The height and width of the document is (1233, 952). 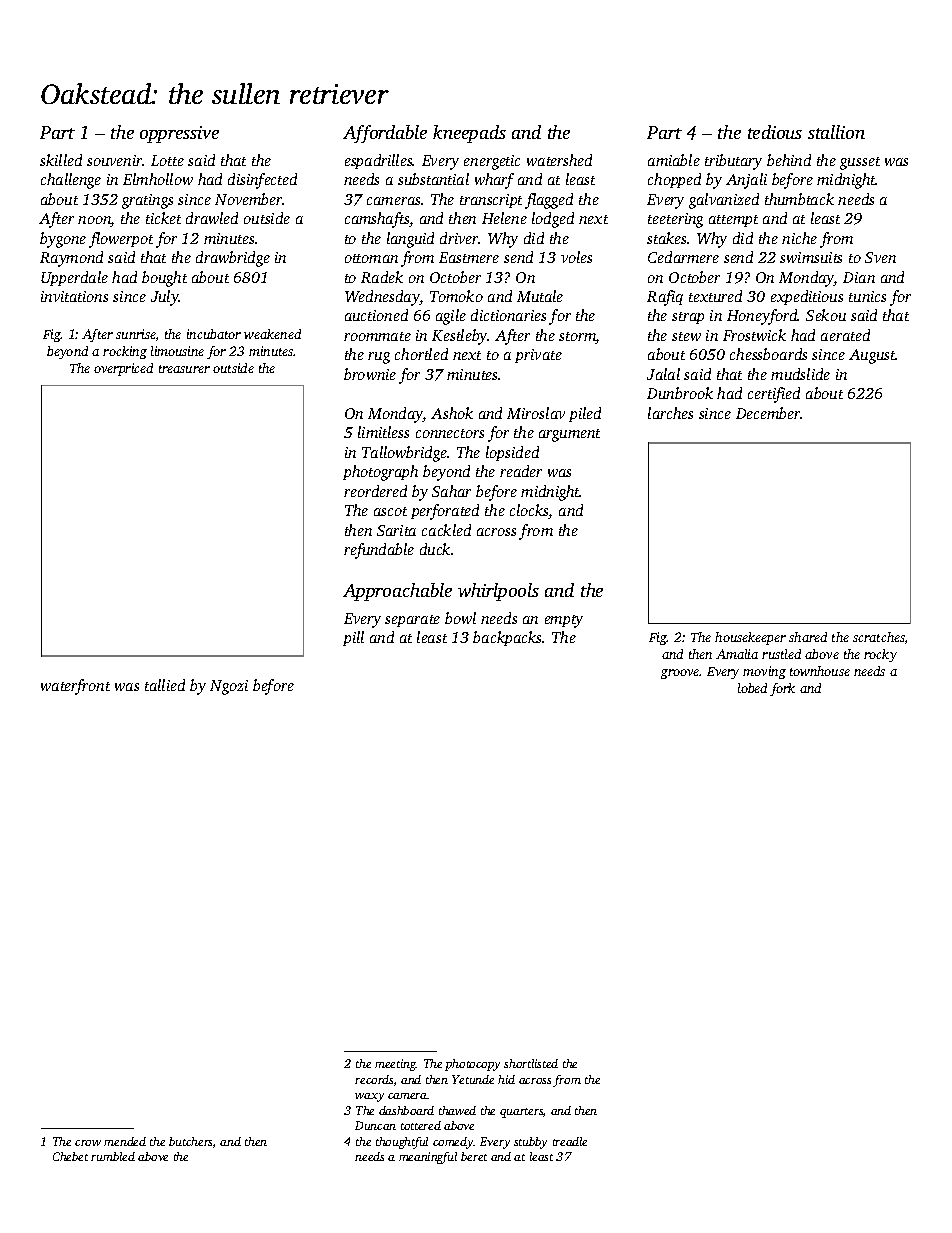 What do you see at coordinates (469, 134) in the document?
I see `kneepads` at bounding box center [469, 134].
